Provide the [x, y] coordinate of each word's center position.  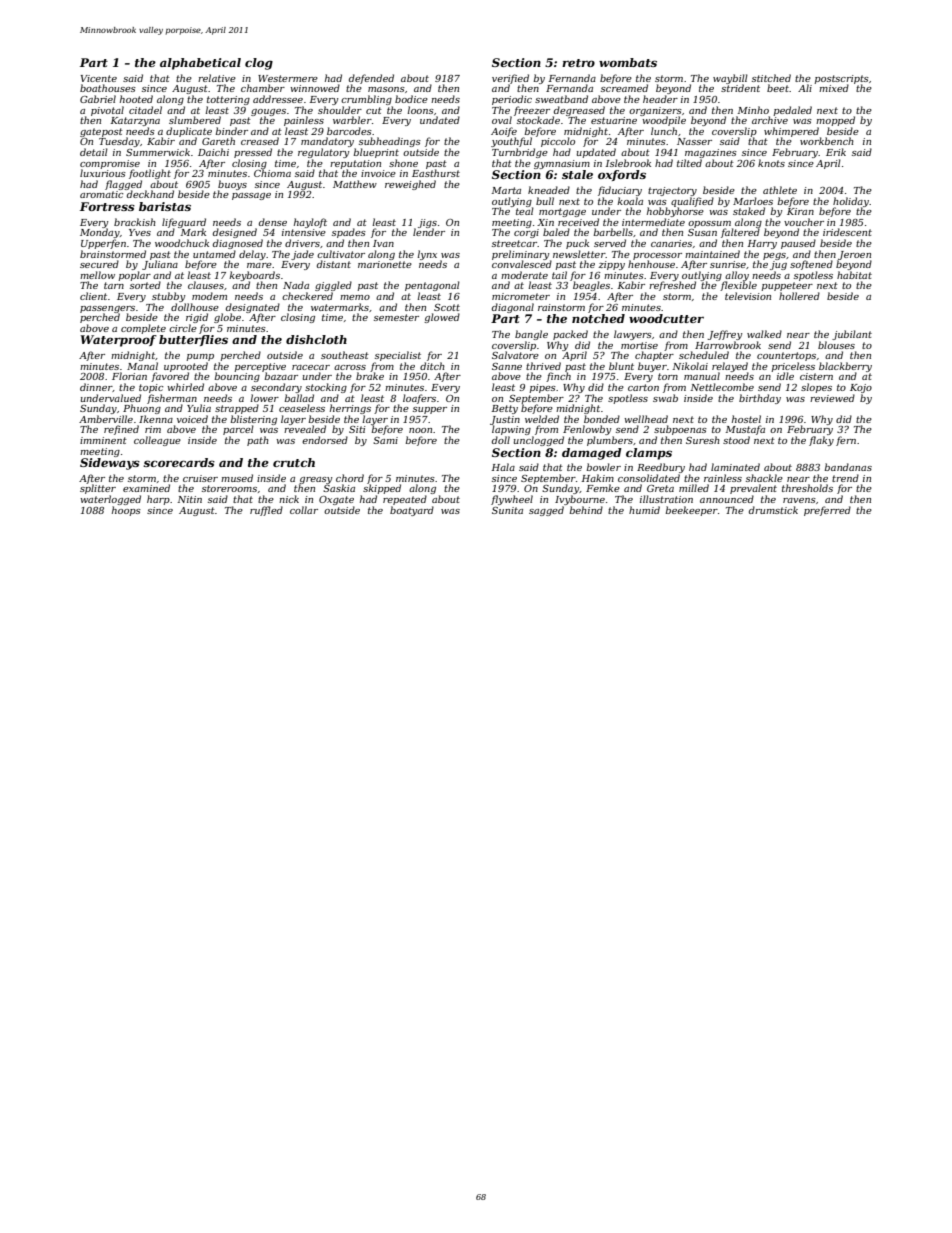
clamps [649, 454]
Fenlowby [587, 430]
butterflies [193, 340]
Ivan [383, 243]
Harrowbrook [728, 345]
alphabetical [200, 64]
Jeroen [854, 255]
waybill [730, 79]
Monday [100, 233]
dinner [96, 387]
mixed [834, 88]
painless [304, 121]
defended [371, 79]
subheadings [390, 142]
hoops [126, 511]
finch [558, 377]
